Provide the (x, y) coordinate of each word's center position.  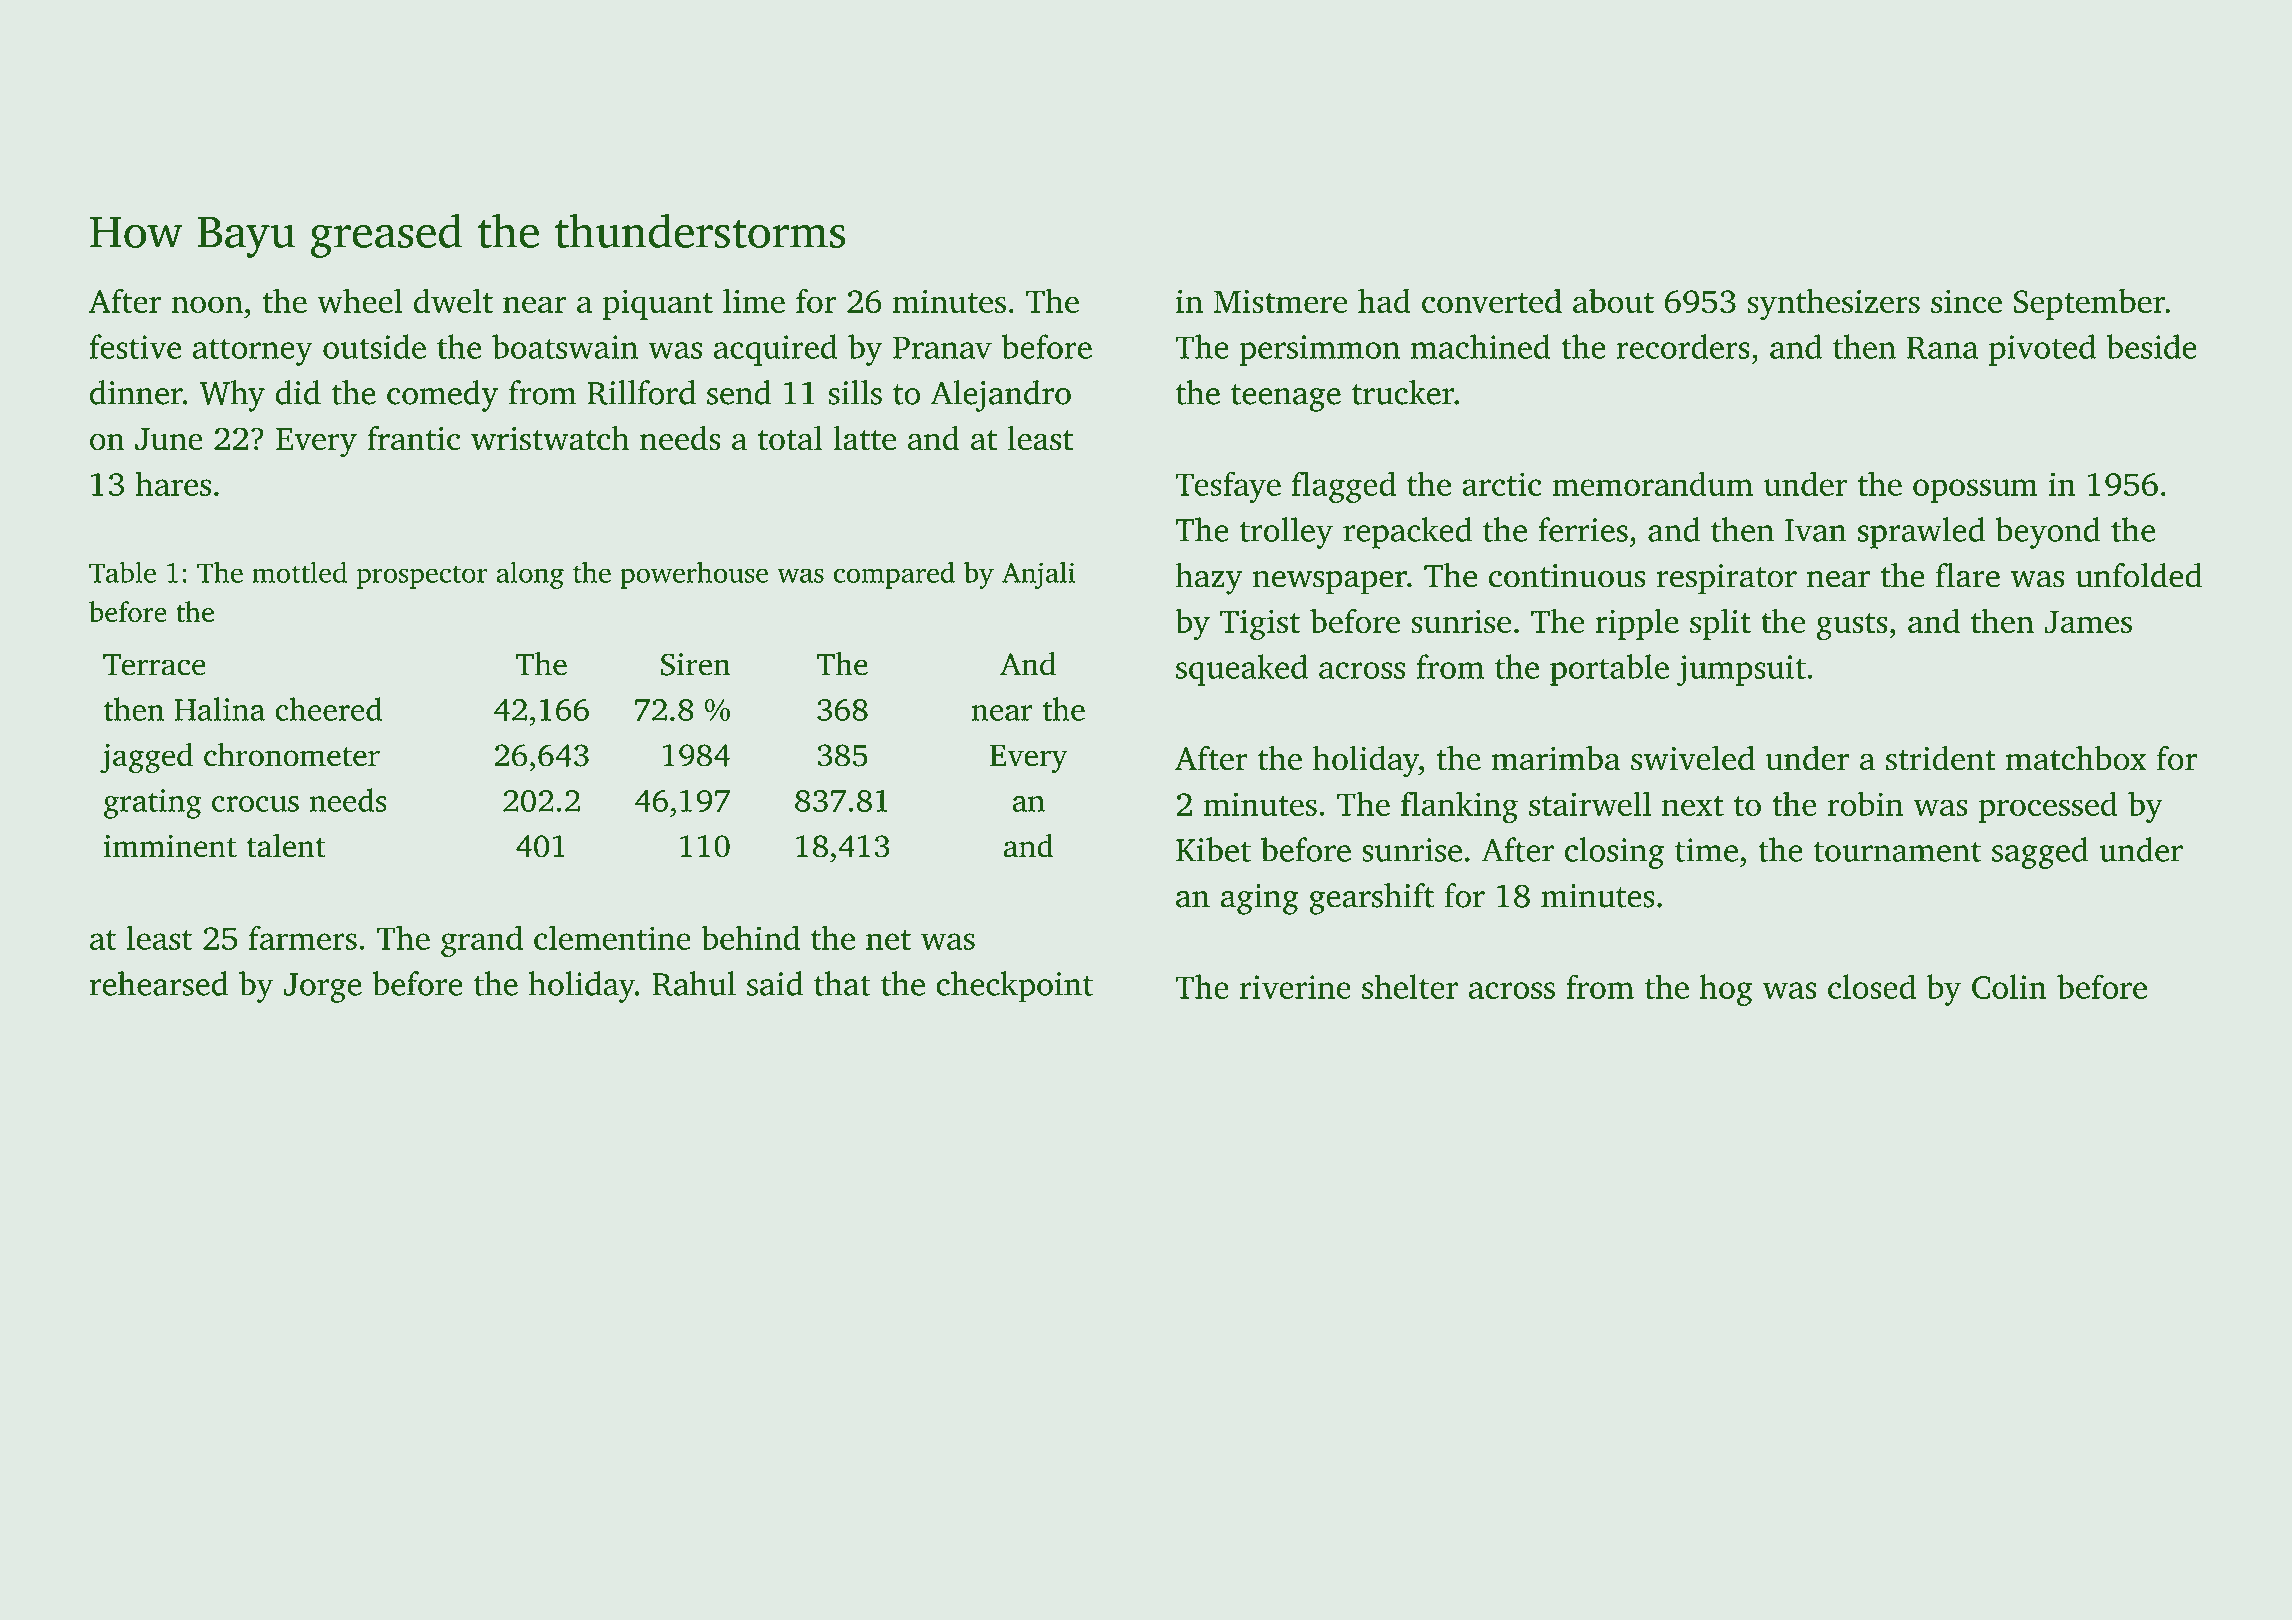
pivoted (2042, 350)
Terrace (154, 665)
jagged (146, 758)
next (1693, 806)
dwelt (453, 300)
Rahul (694, 983)
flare (1968, 575)
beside (2151, 346)
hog (1726, 990)
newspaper (1330, 582)
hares (173, 483)
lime (754, 300)
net (888, 940)
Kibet (1213, 849)
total (790, 438)
